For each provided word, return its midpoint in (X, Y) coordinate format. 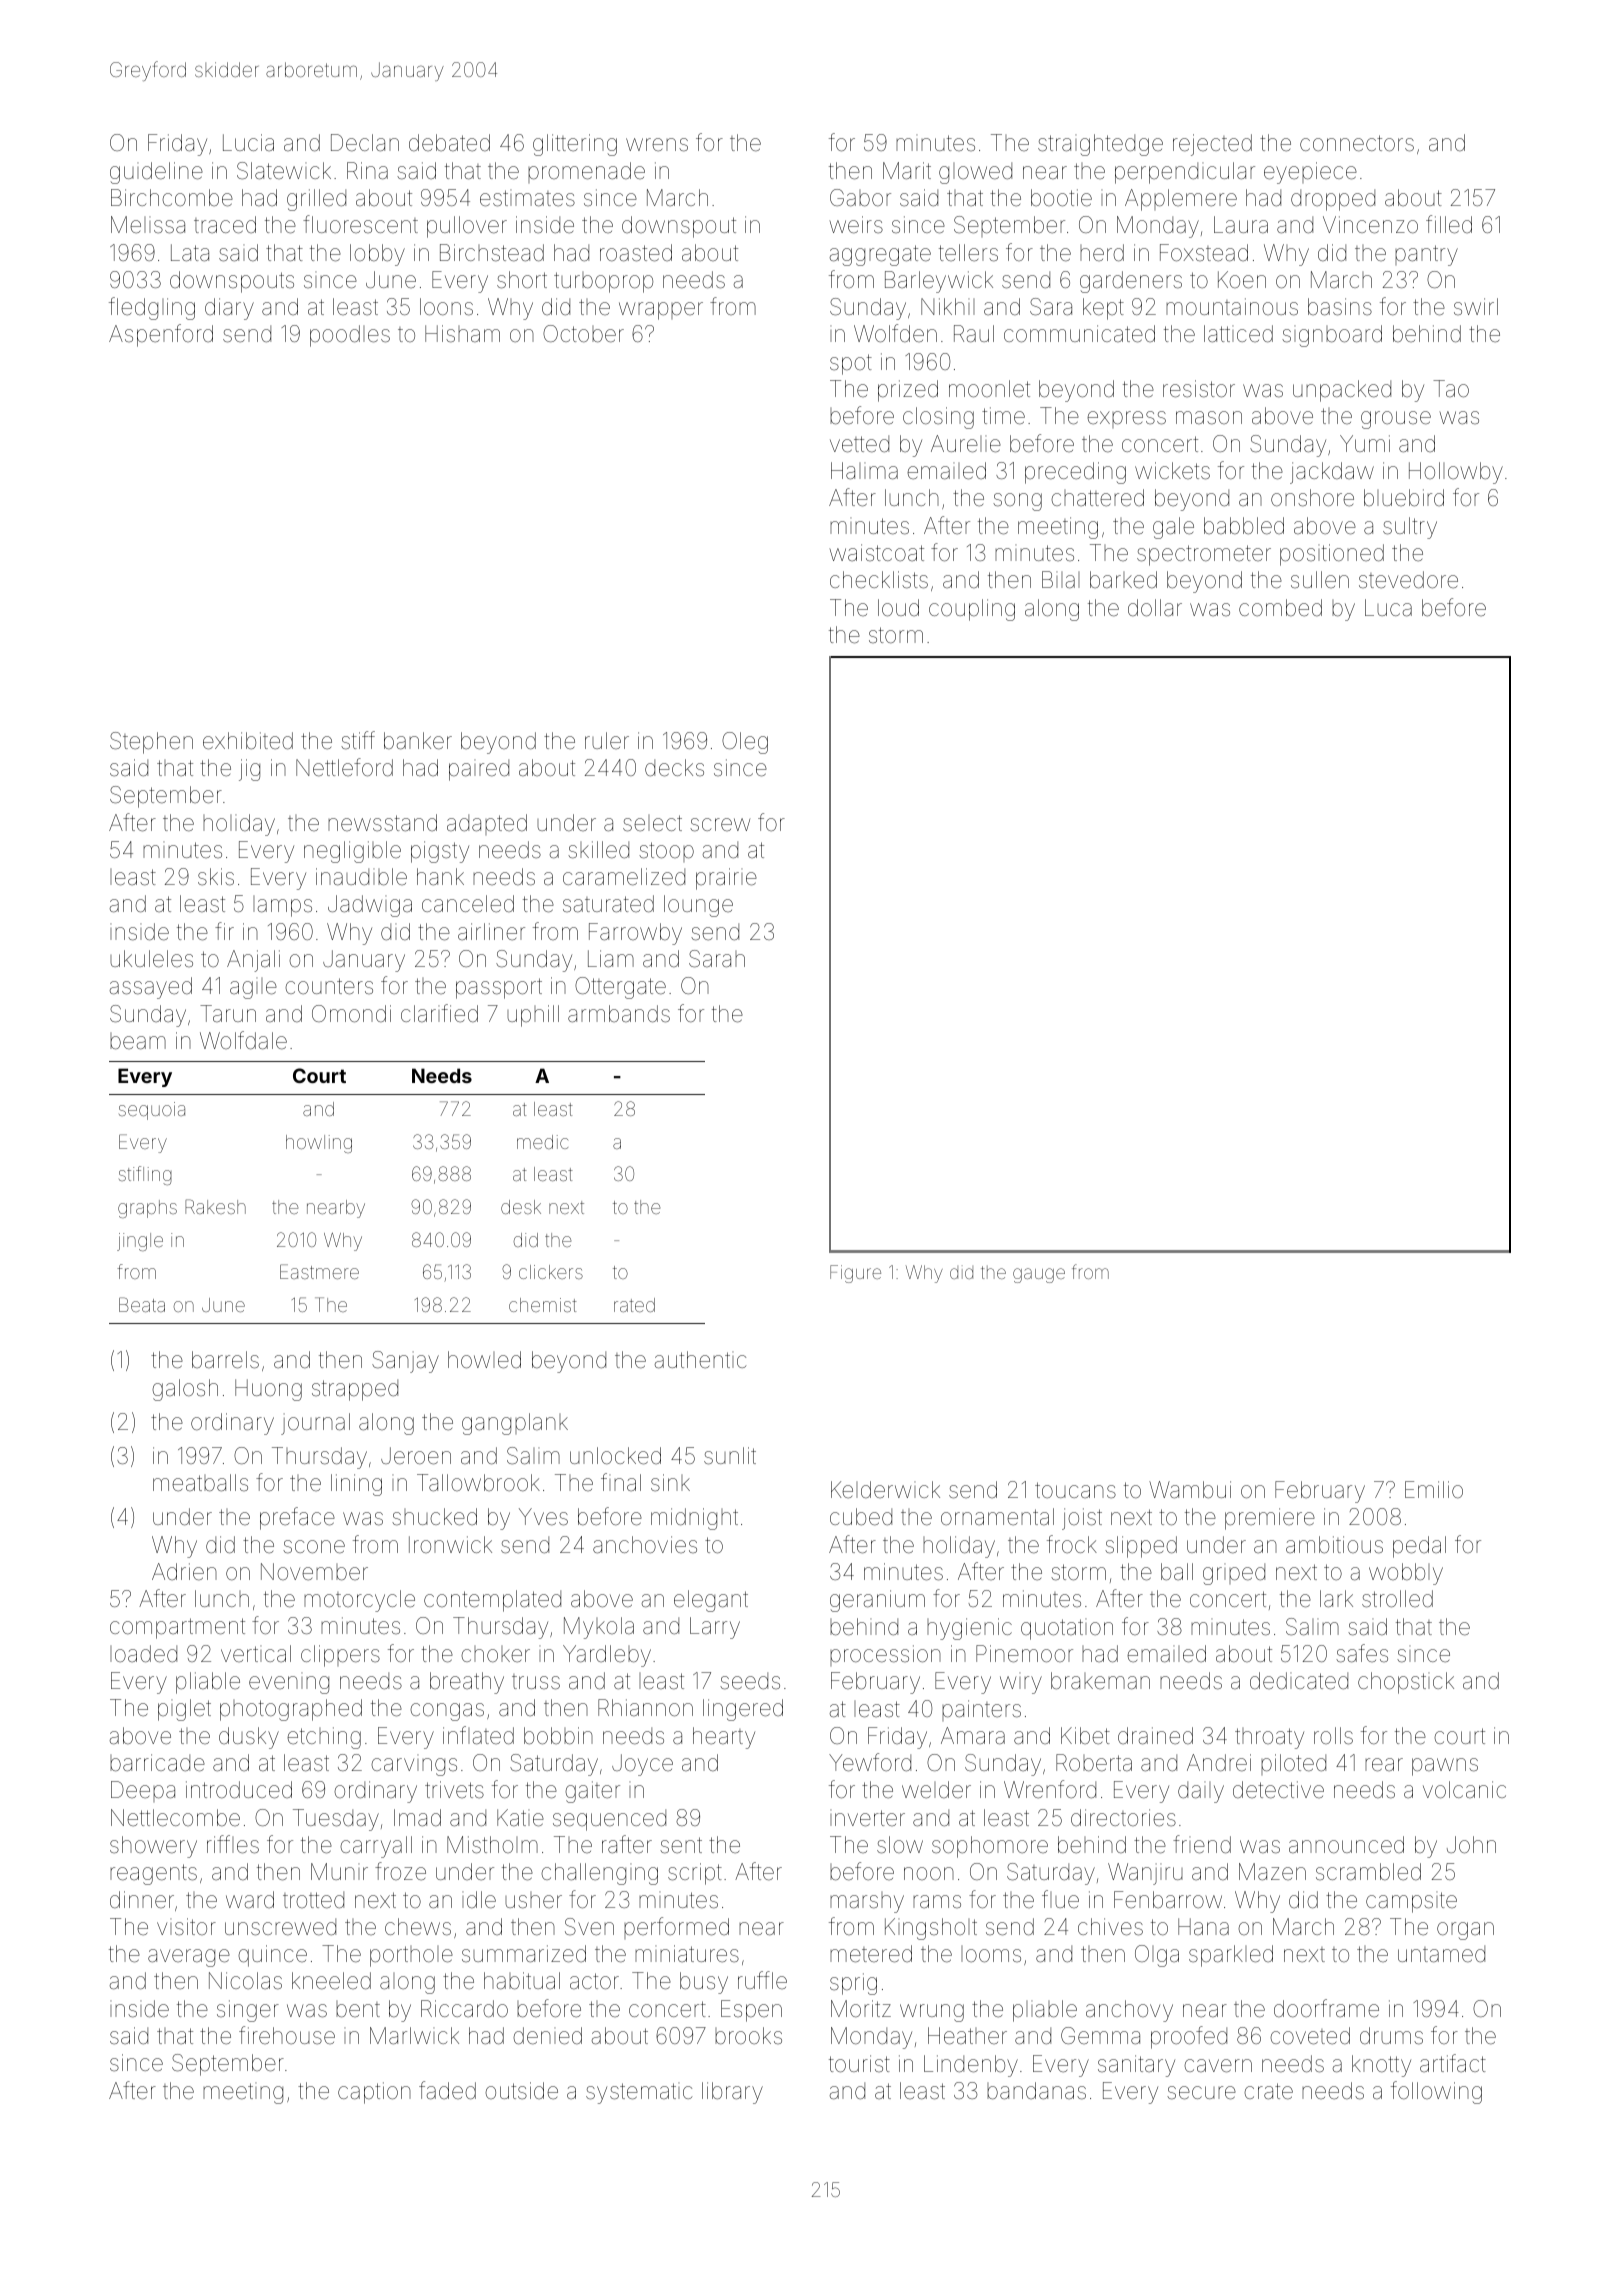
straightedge (1100, 145)
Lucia (248, 142)
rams (937, 1901)
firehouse (287, 2035)
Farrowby (635, 934)
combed (1280, 608)
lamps (282, 906)
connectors (1357, 143)
